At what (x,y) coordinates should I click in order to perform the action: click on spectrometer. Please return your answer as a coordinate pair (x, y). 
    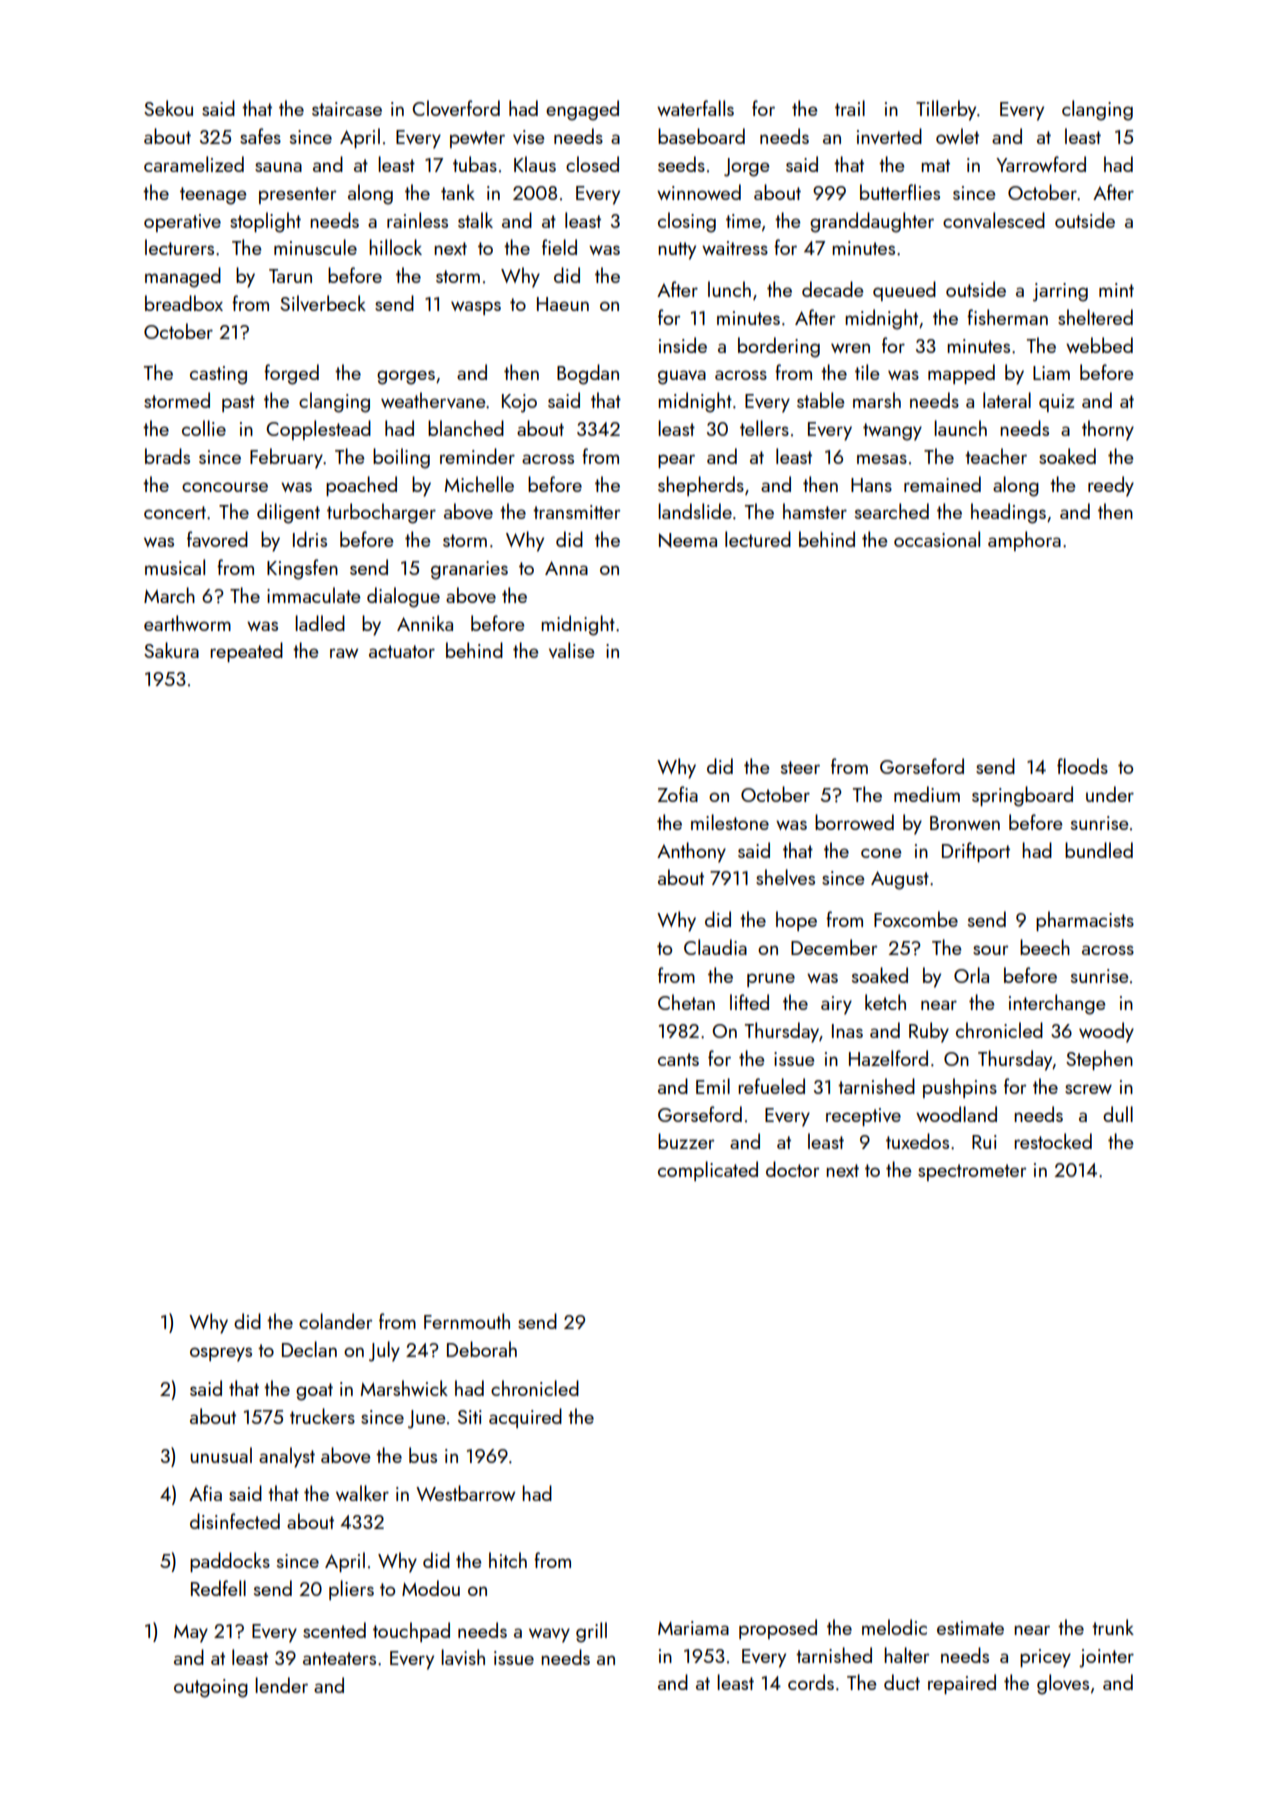
    Looking at the image, I should click on (972, 1172).
